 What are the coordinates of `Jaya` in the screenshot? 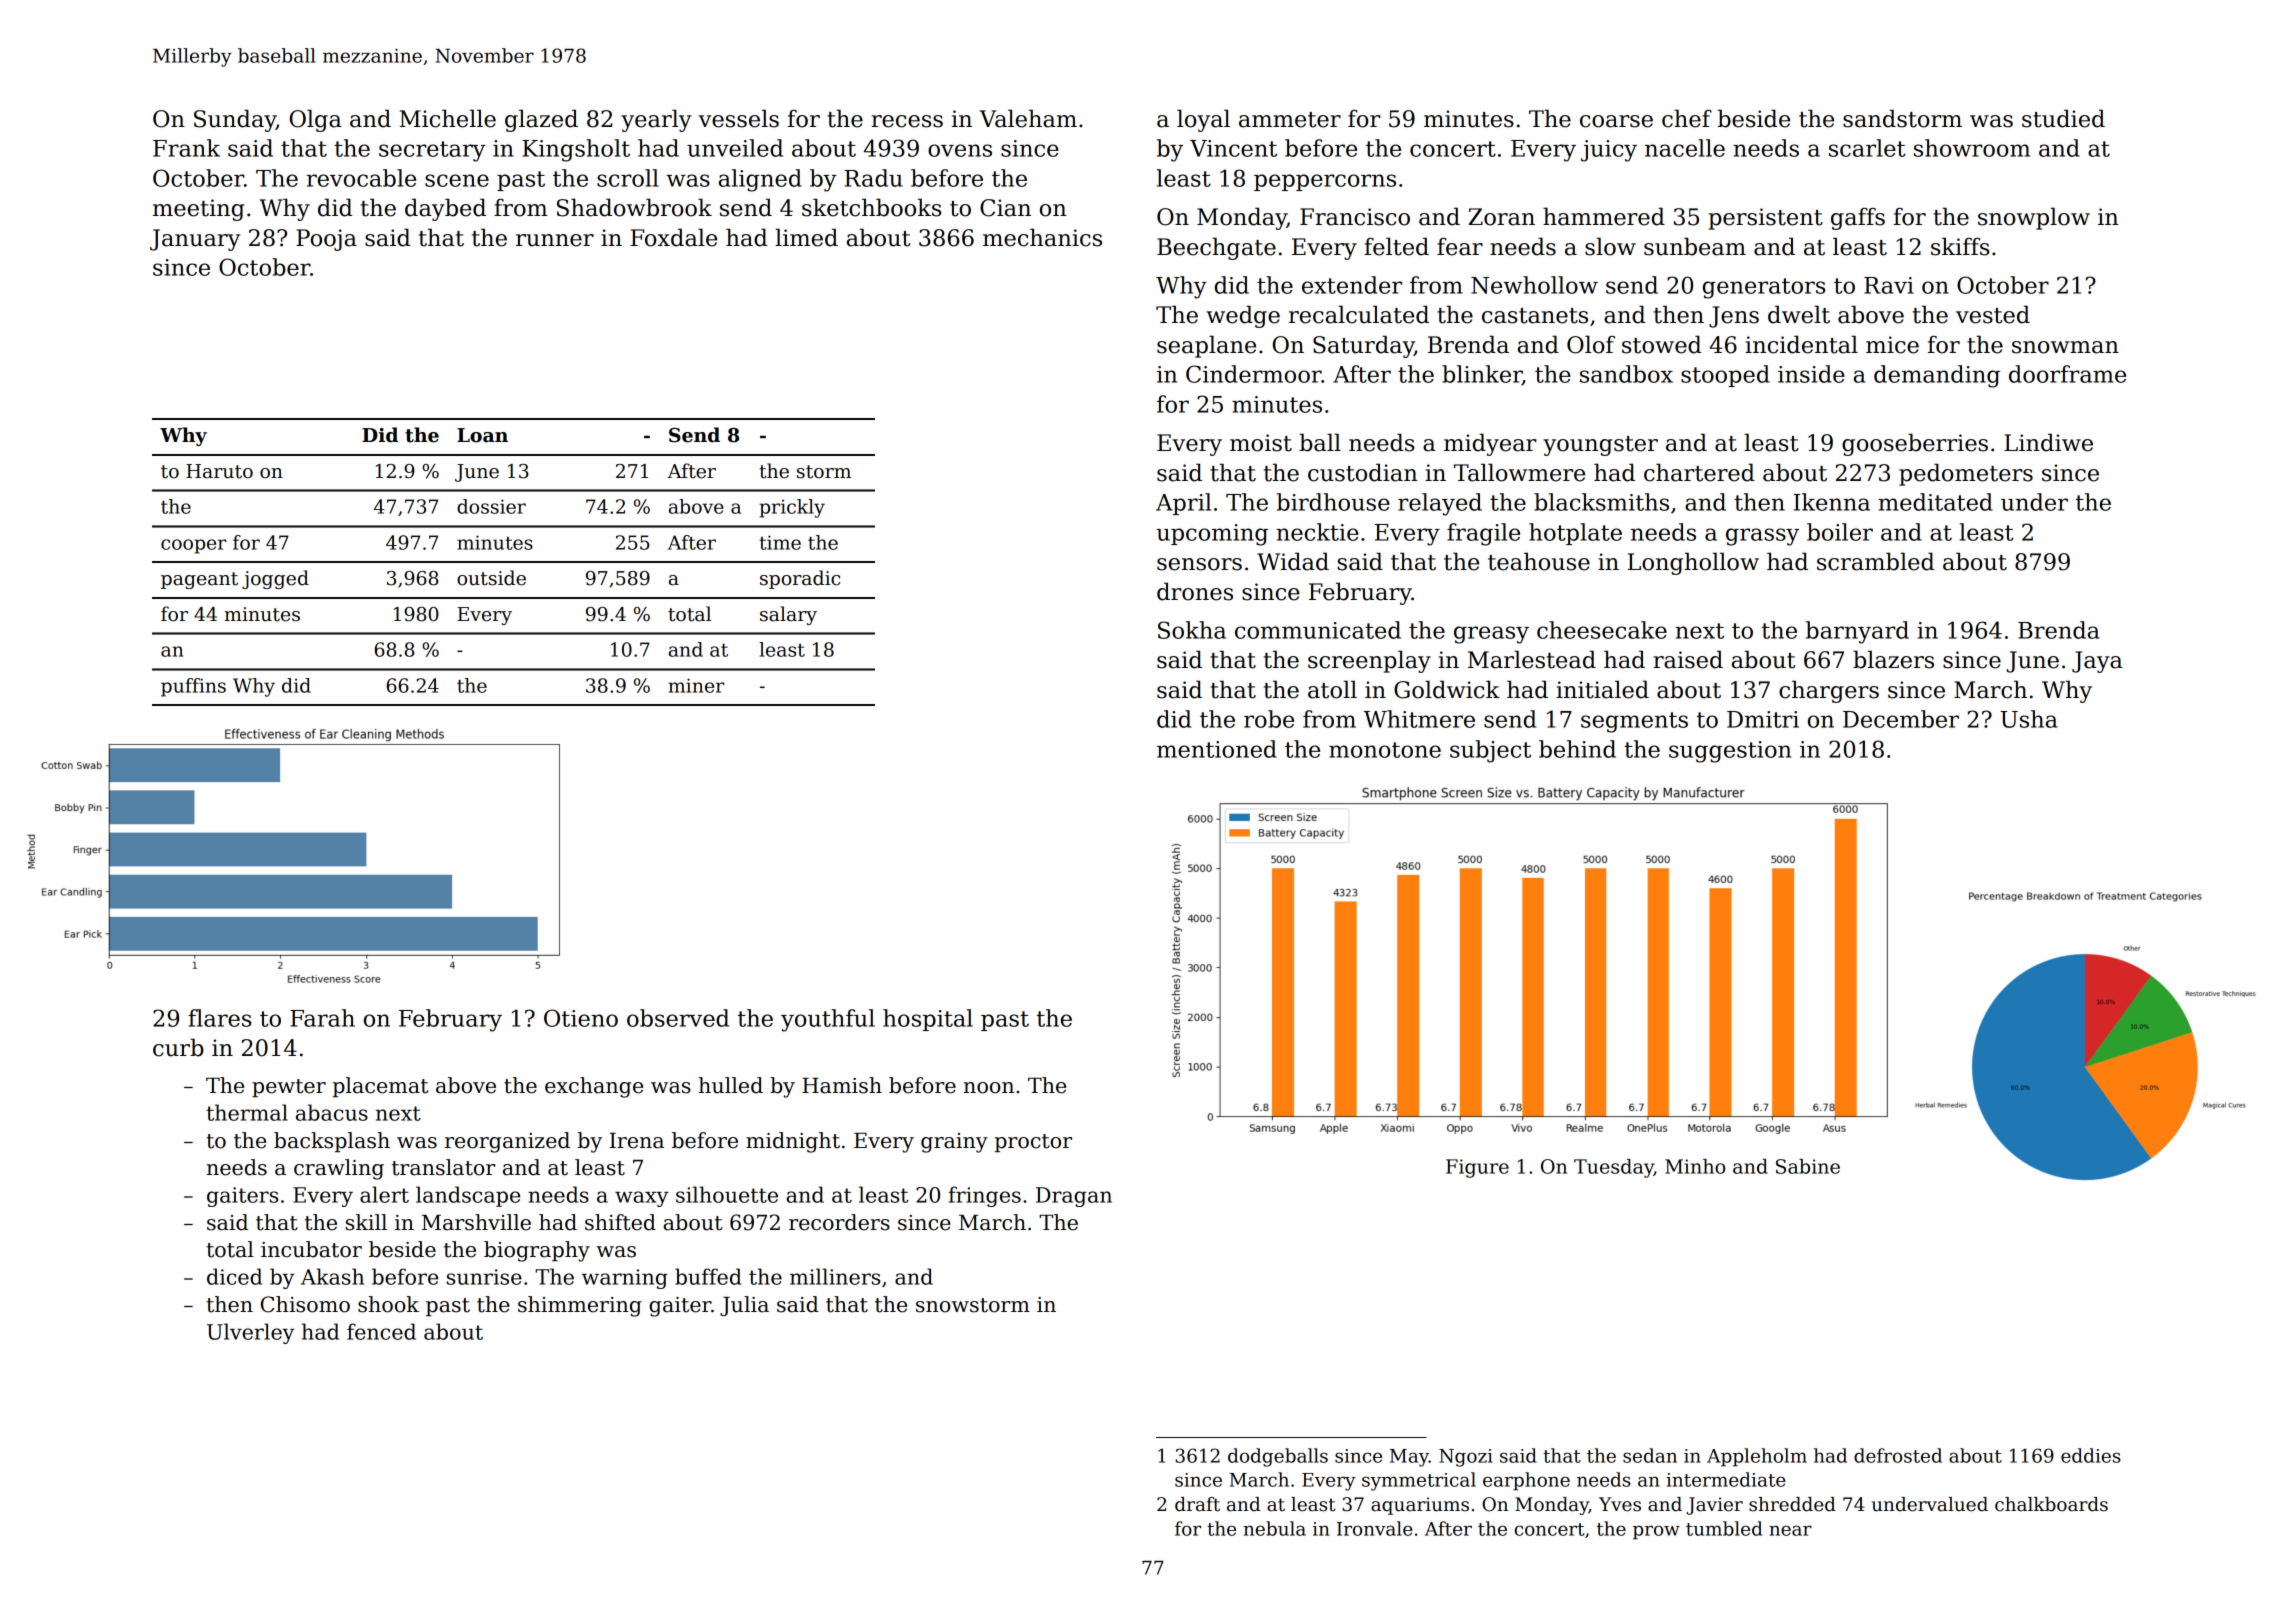 It's located at (2097, 662).
